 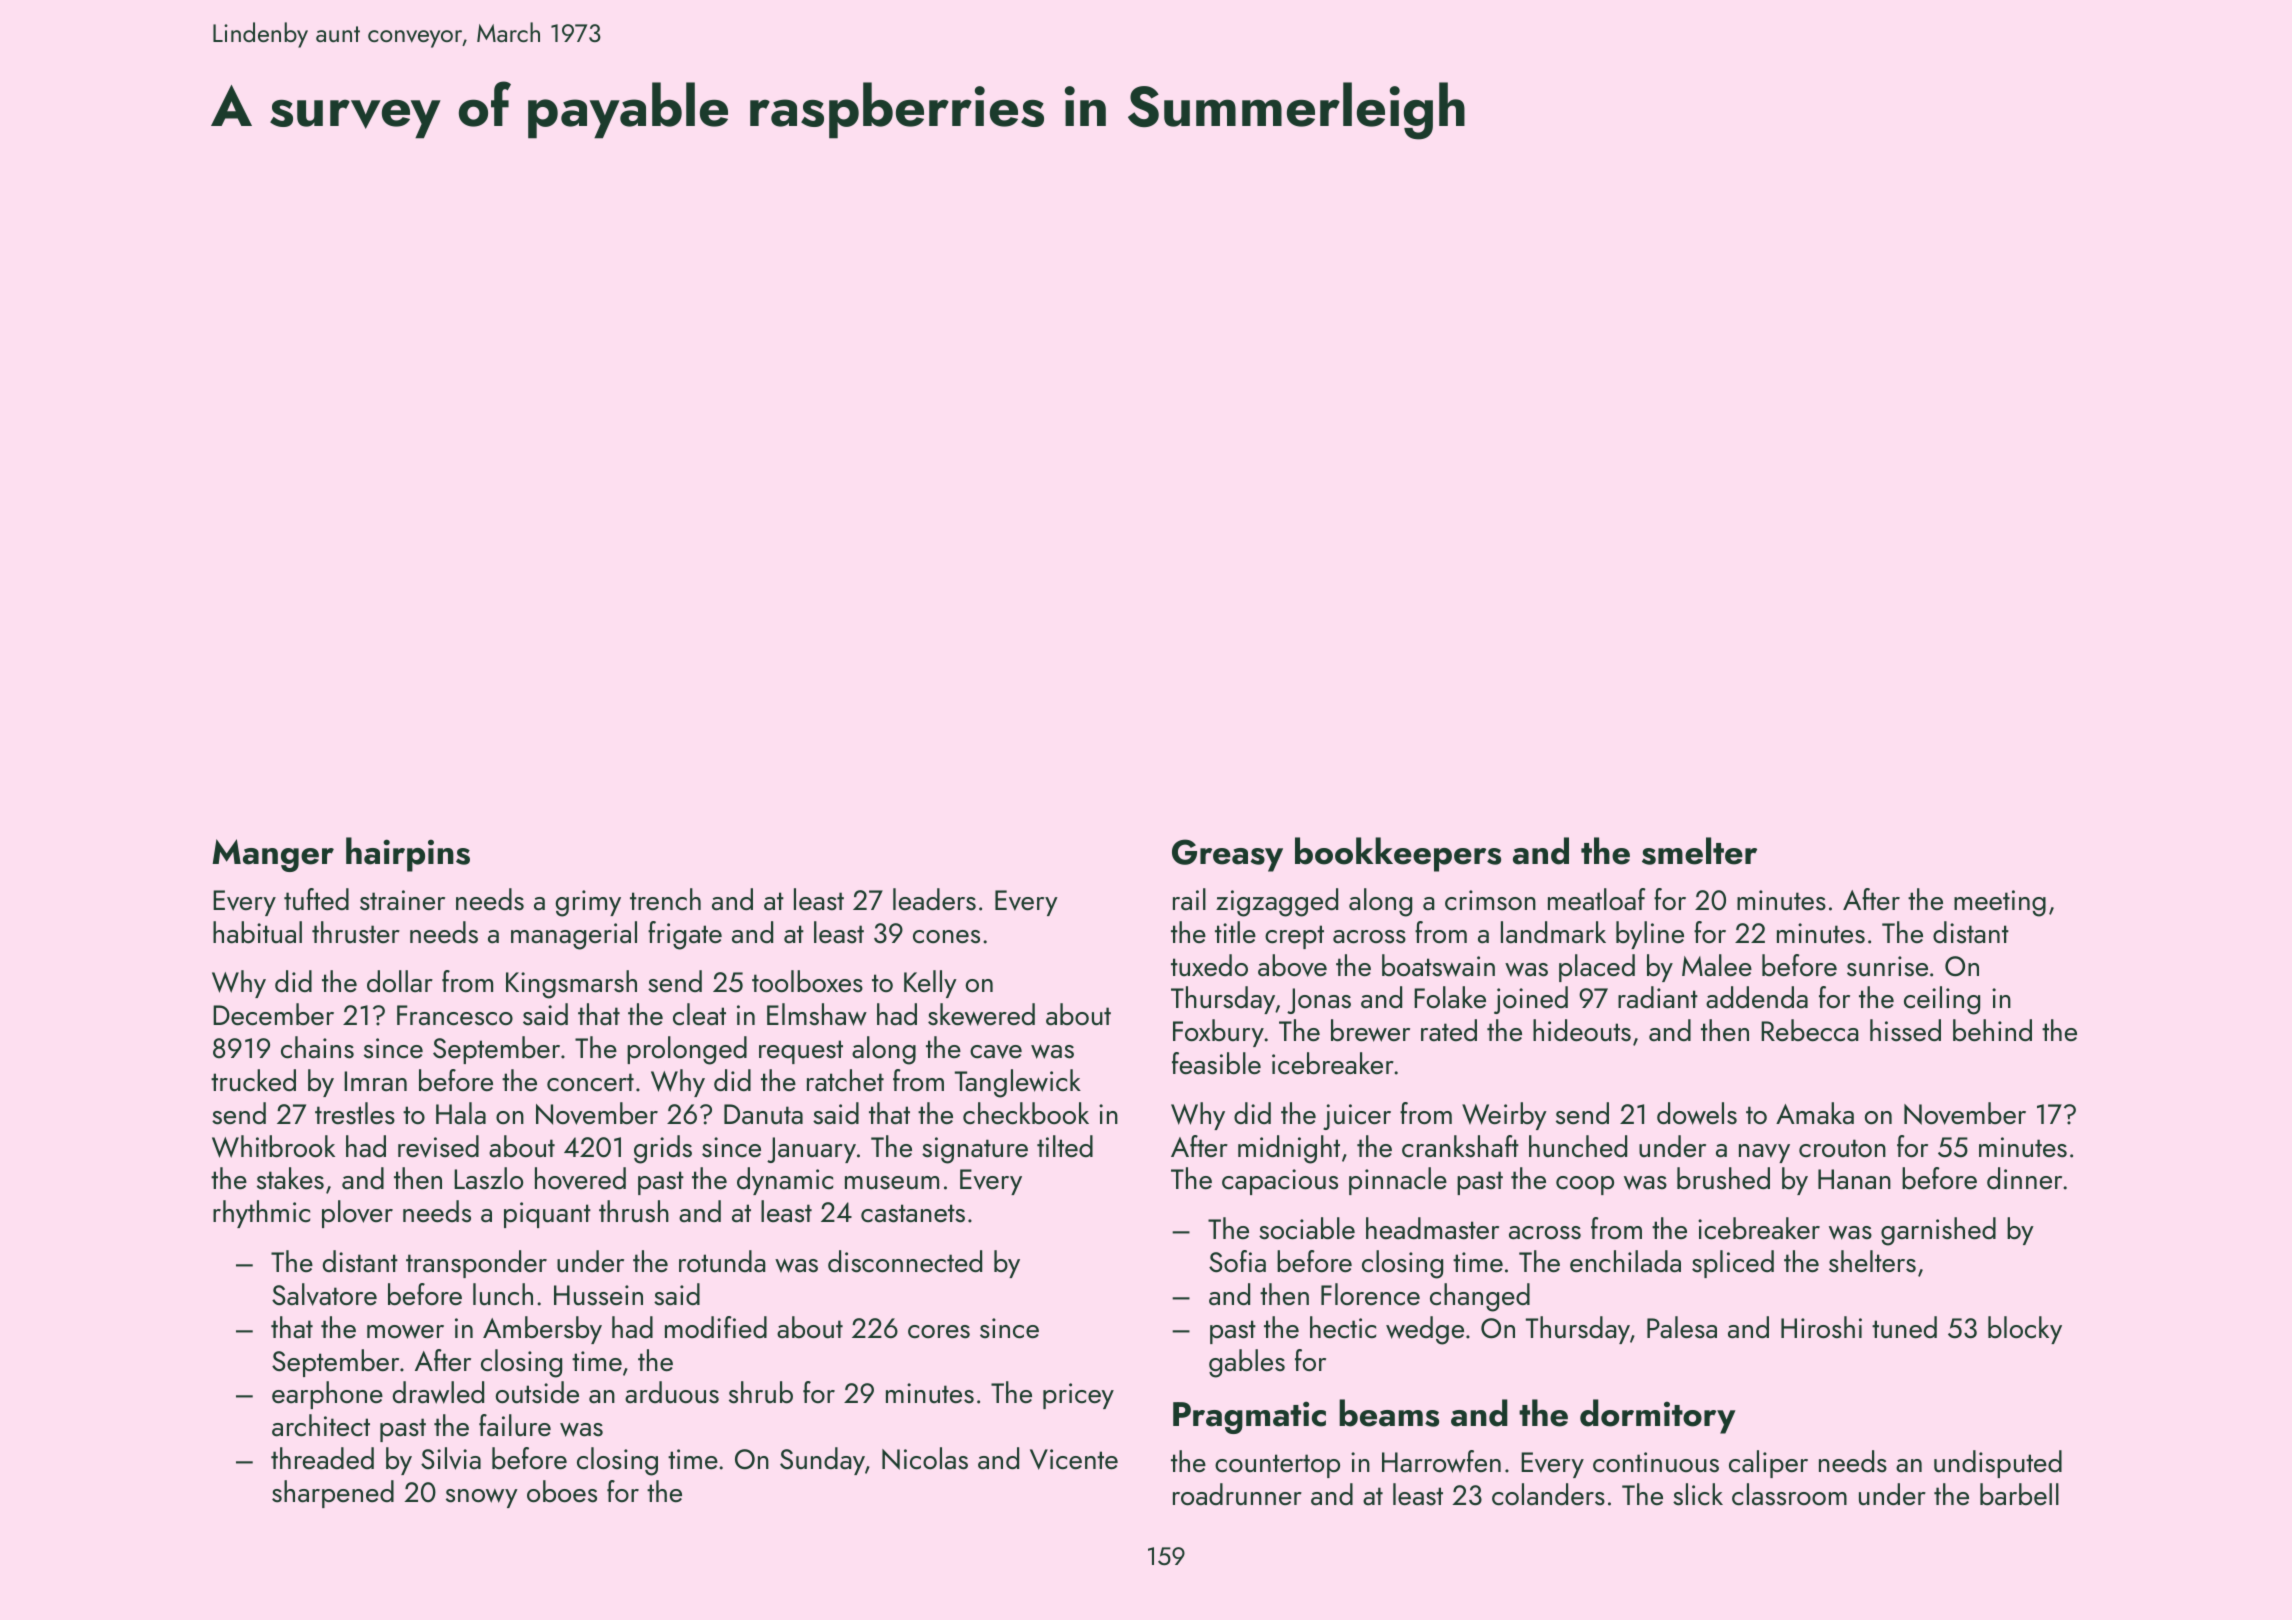 What do you see at coordinates (356, 932) in the screenshot?
I see `thruster` at bounding box center [356, 932].
